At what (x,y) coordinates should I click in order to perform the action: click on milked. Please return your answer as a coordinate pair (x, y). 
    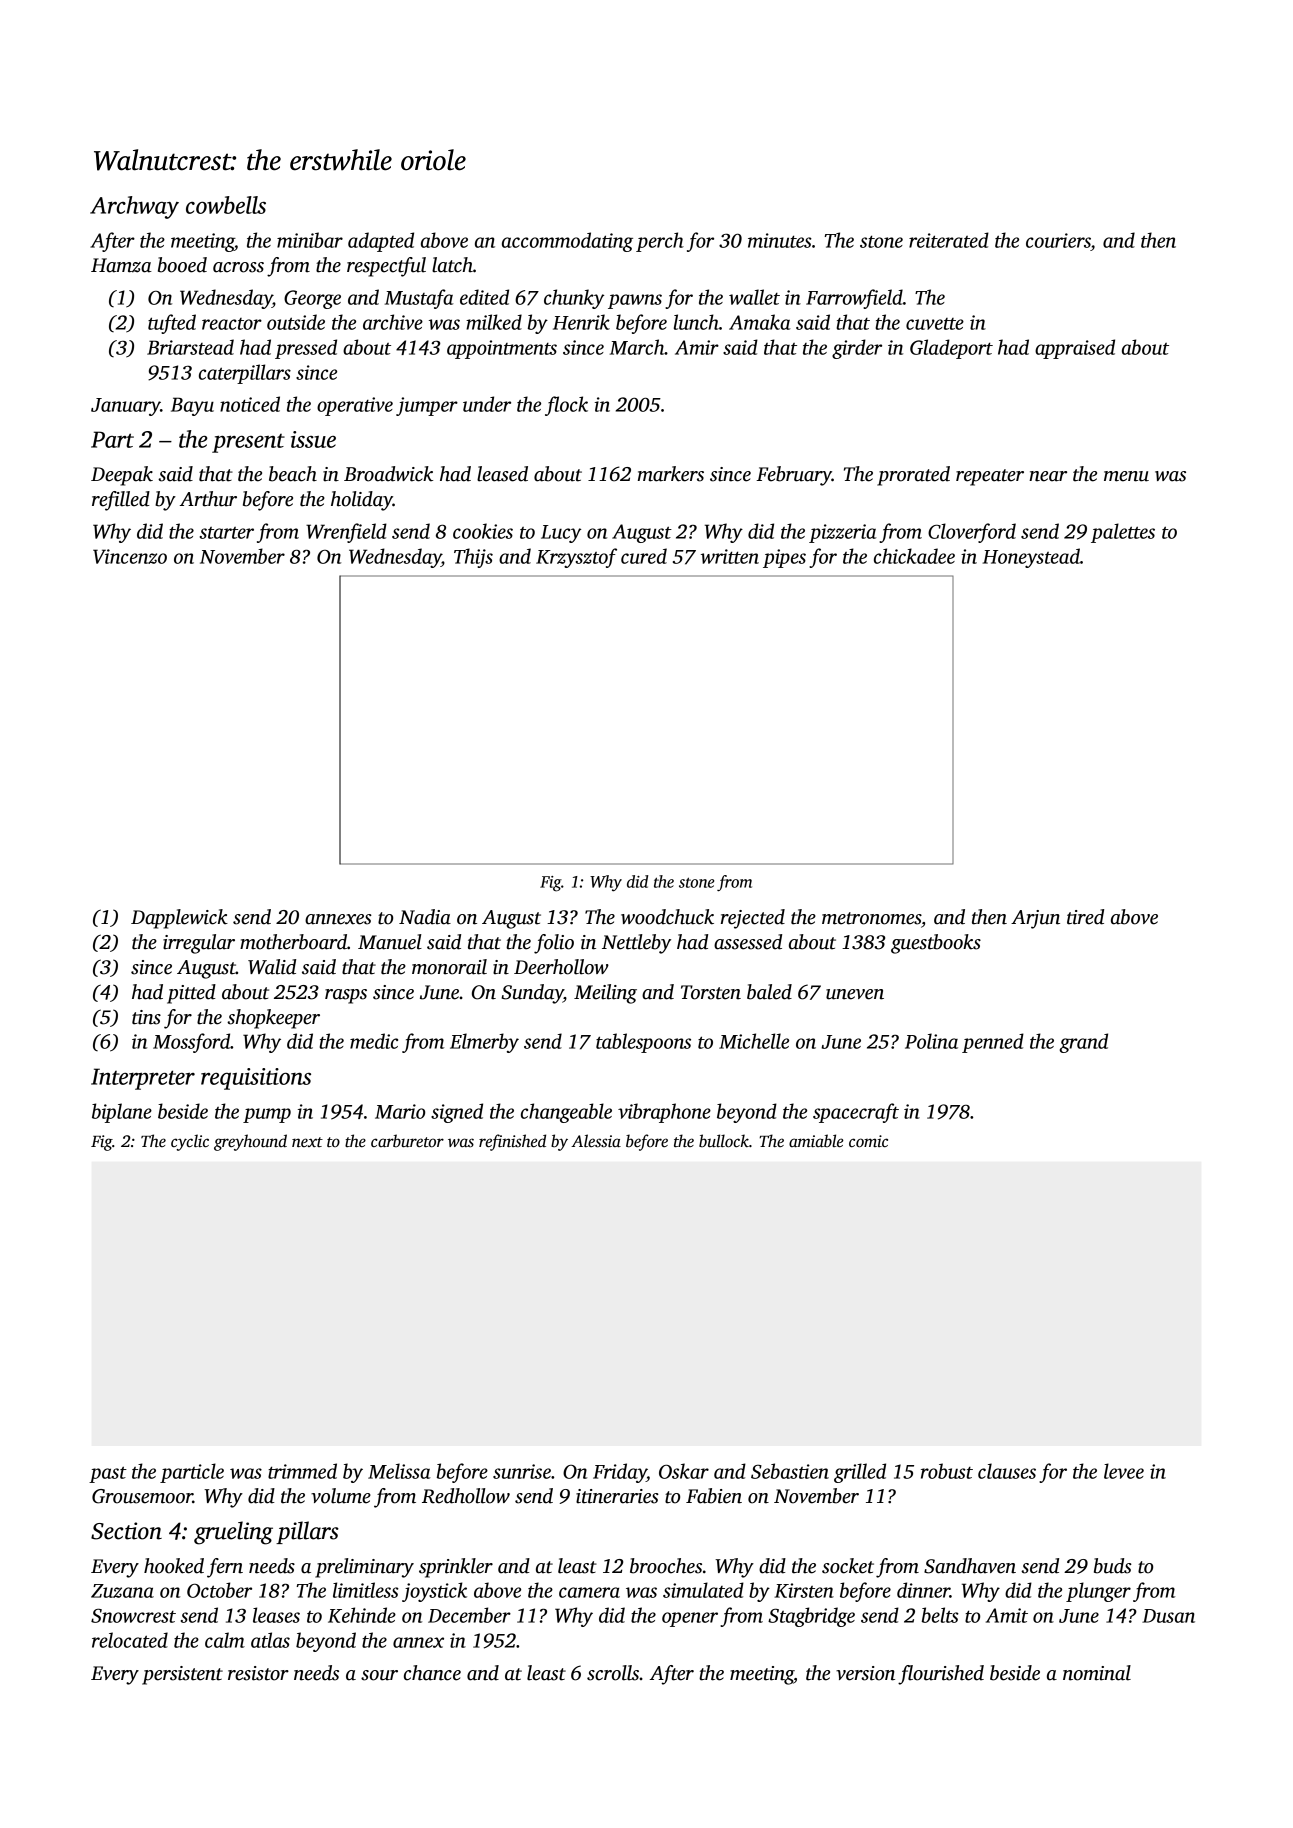
    Looking at the image, I should click on (494, 322).
